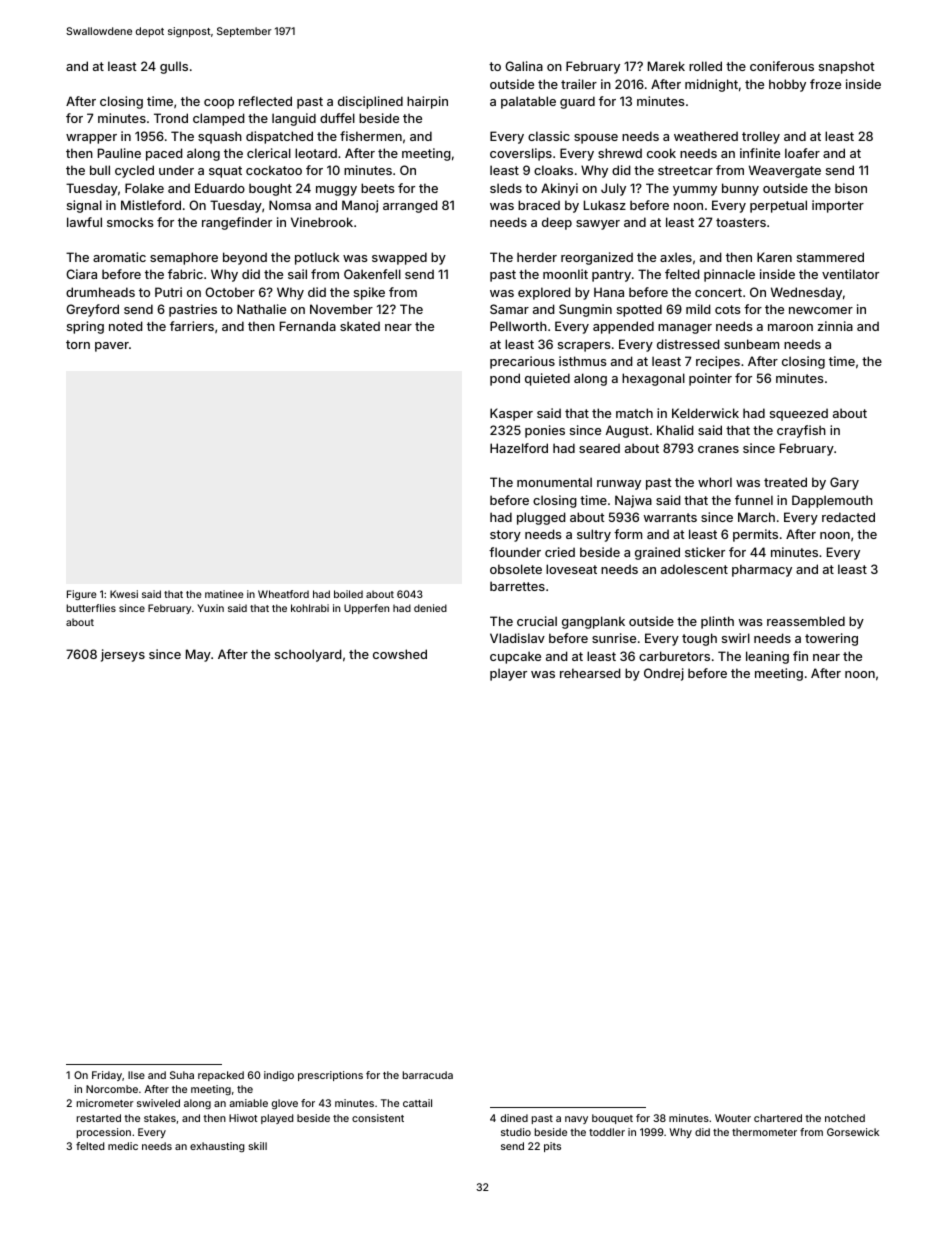 The image size is (952, 1233). What do you see at coordinates (224, 594) in the screenshot?
I see `matinee` at bounding box center [224, 594].
